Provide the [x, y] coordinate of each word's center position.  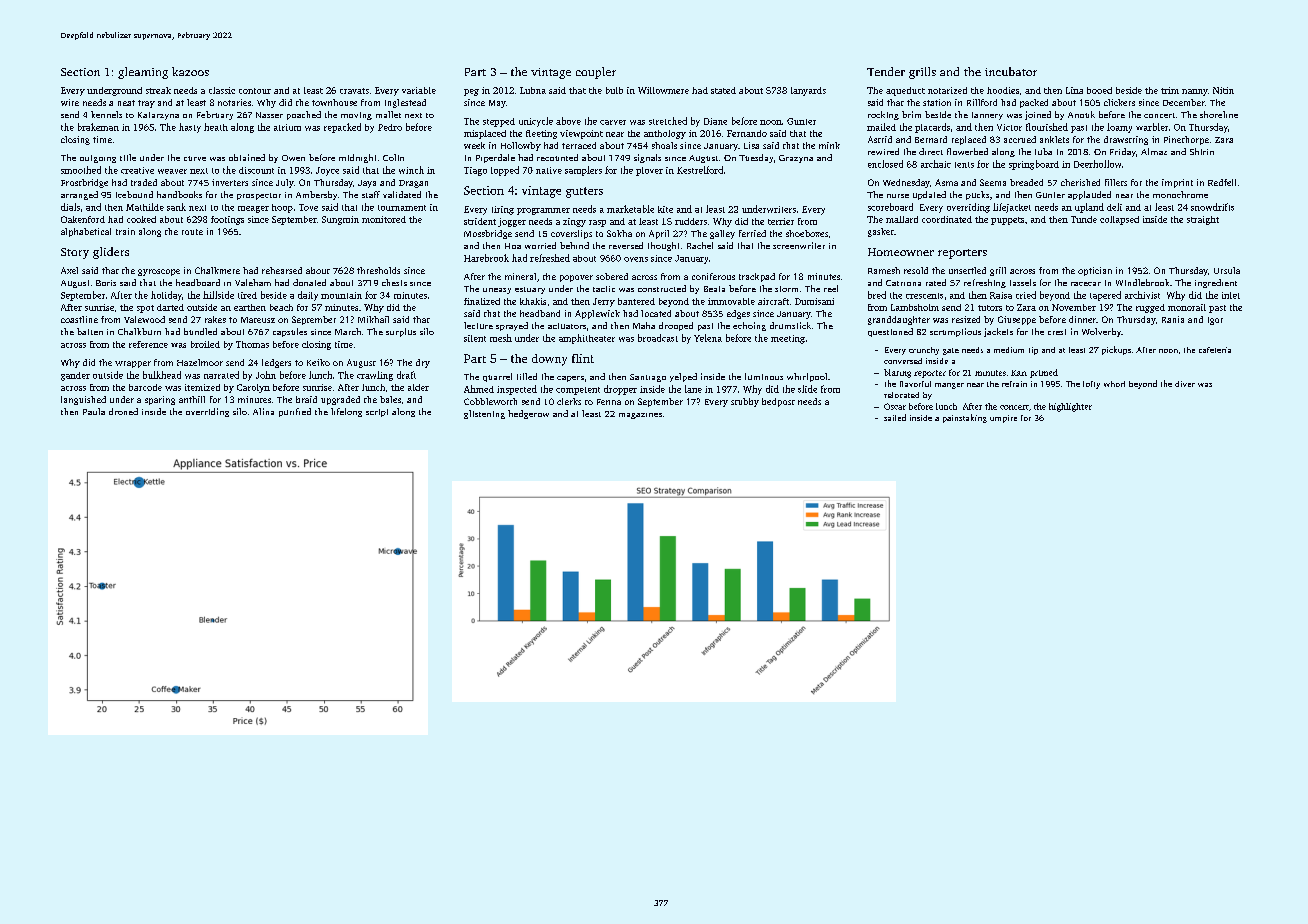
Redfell [1222, 182]
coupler [596, 73]
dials [70, 207]
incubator [1011, 71]
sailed [895, 417]
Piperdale [495, 158]
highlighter [1070, 407]
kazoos [190, 71]
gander [75, 376]
